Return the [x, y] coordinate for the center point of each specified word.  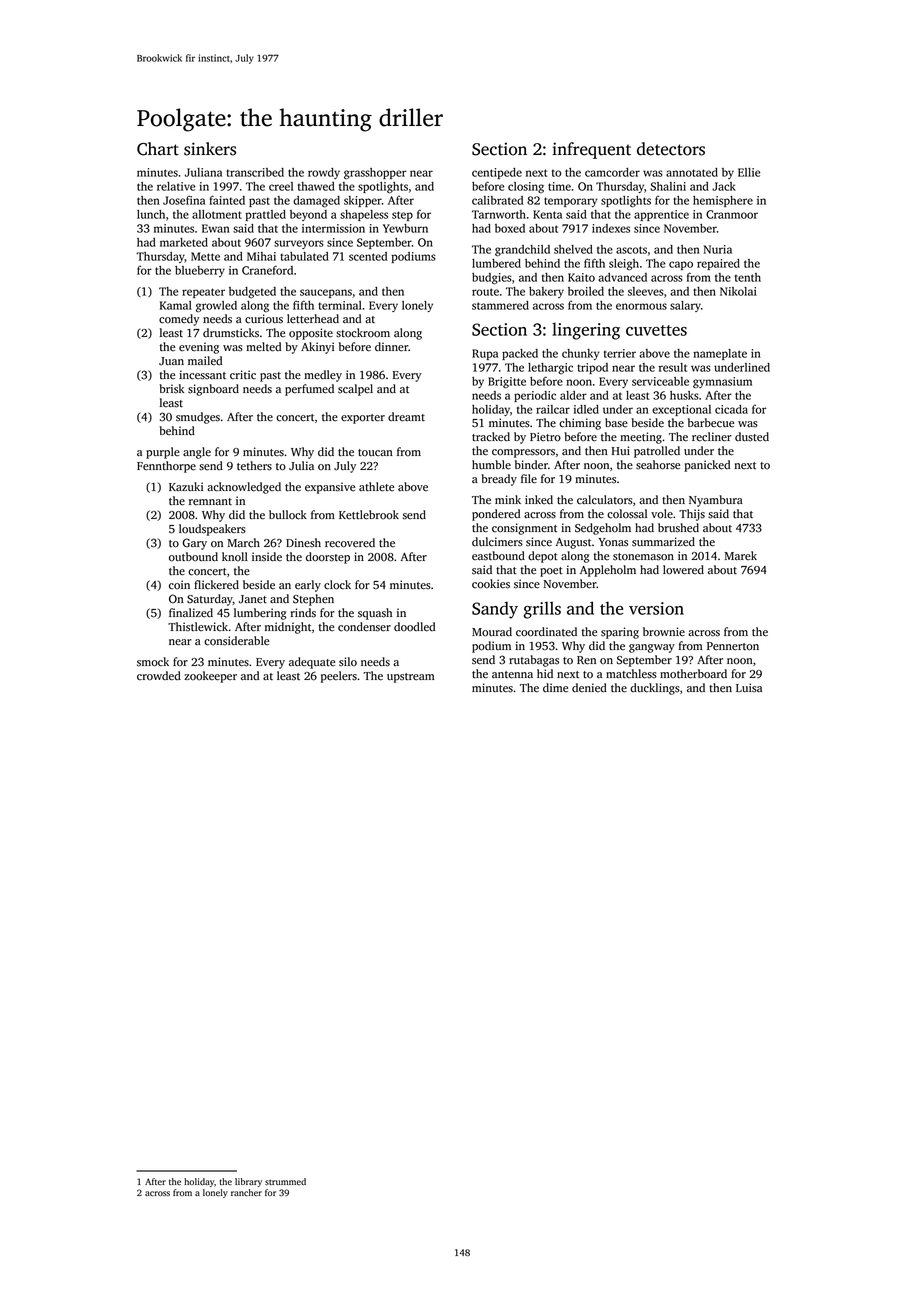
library [248, 1182]
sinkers [210, 149]
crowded [159, 676]
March [244, 543]
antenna [512, 675]
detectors [671, 149]
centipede [497, 173]
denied [589, 688]
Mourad [492, 632]
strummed [285, 1181]
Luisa [749, 688]
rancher [246, 1193]
